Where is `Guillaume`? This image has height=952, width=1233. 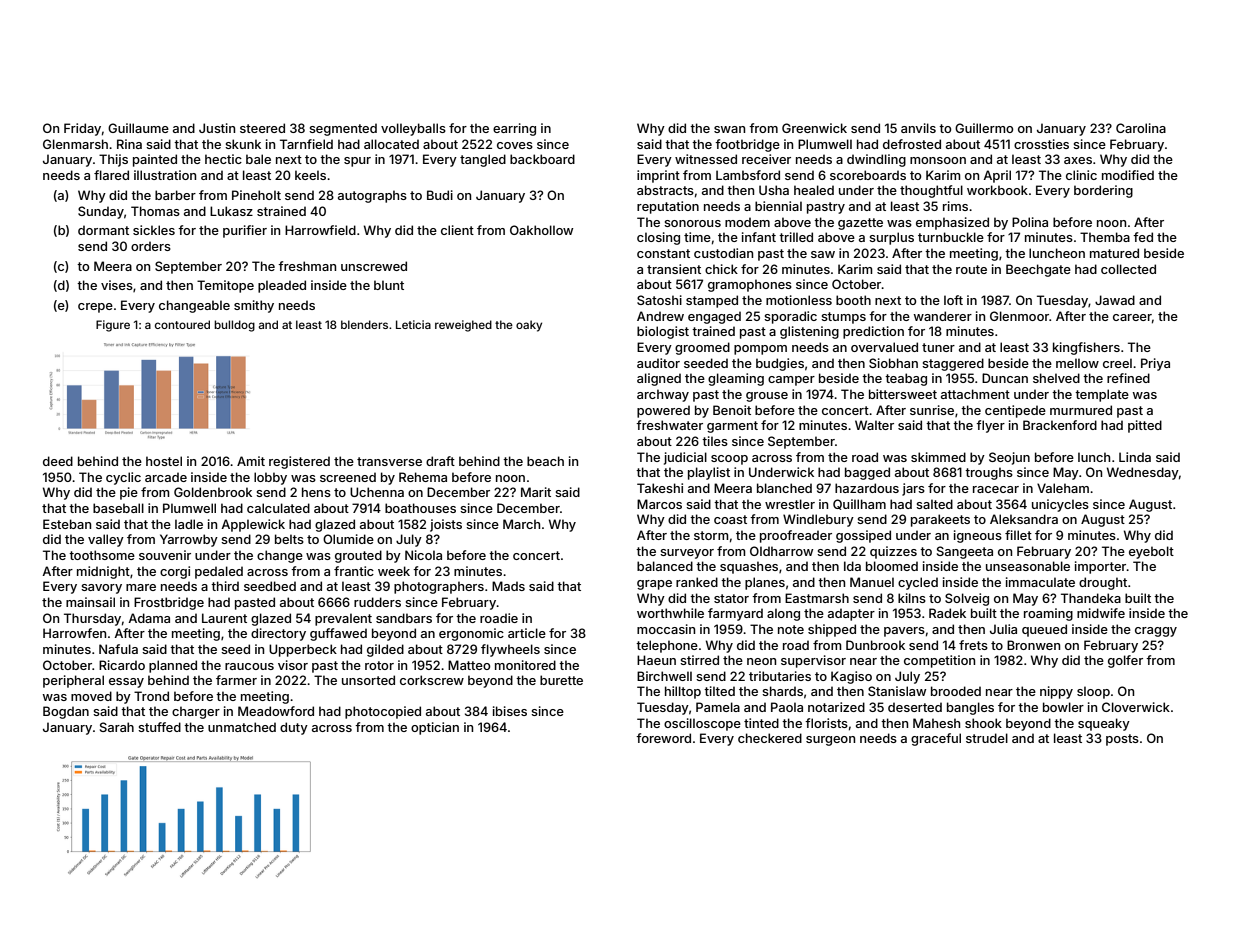 Guillaume is located at coordinates (138, 128).
